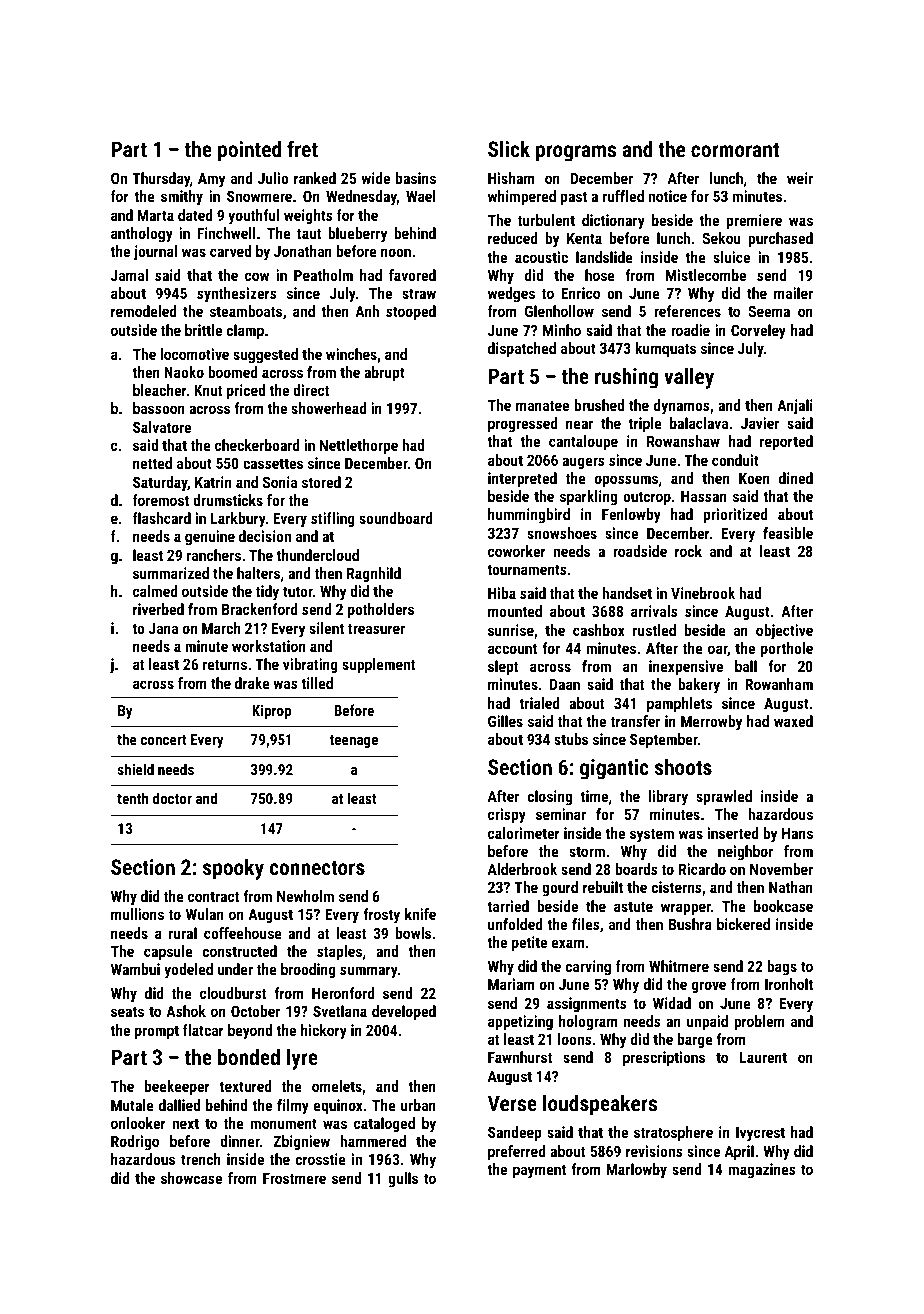 The height and width of the screenshot is (1314, 924). I want to click on pointed, so click(249, 151).
